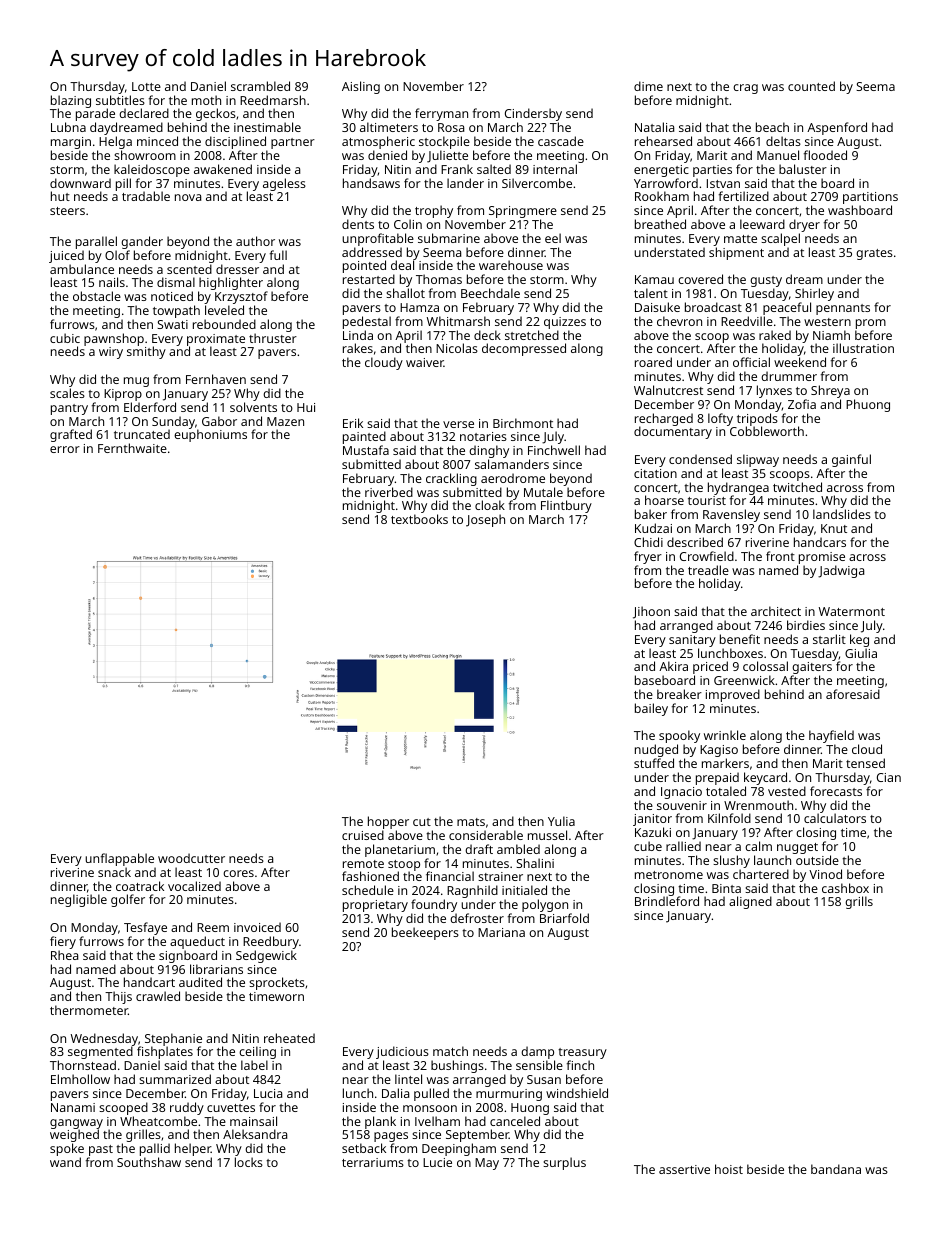 This document has height=1233, width=952. Describe the element at coordinates (65, 449) in the document. I see `error` at that location.
